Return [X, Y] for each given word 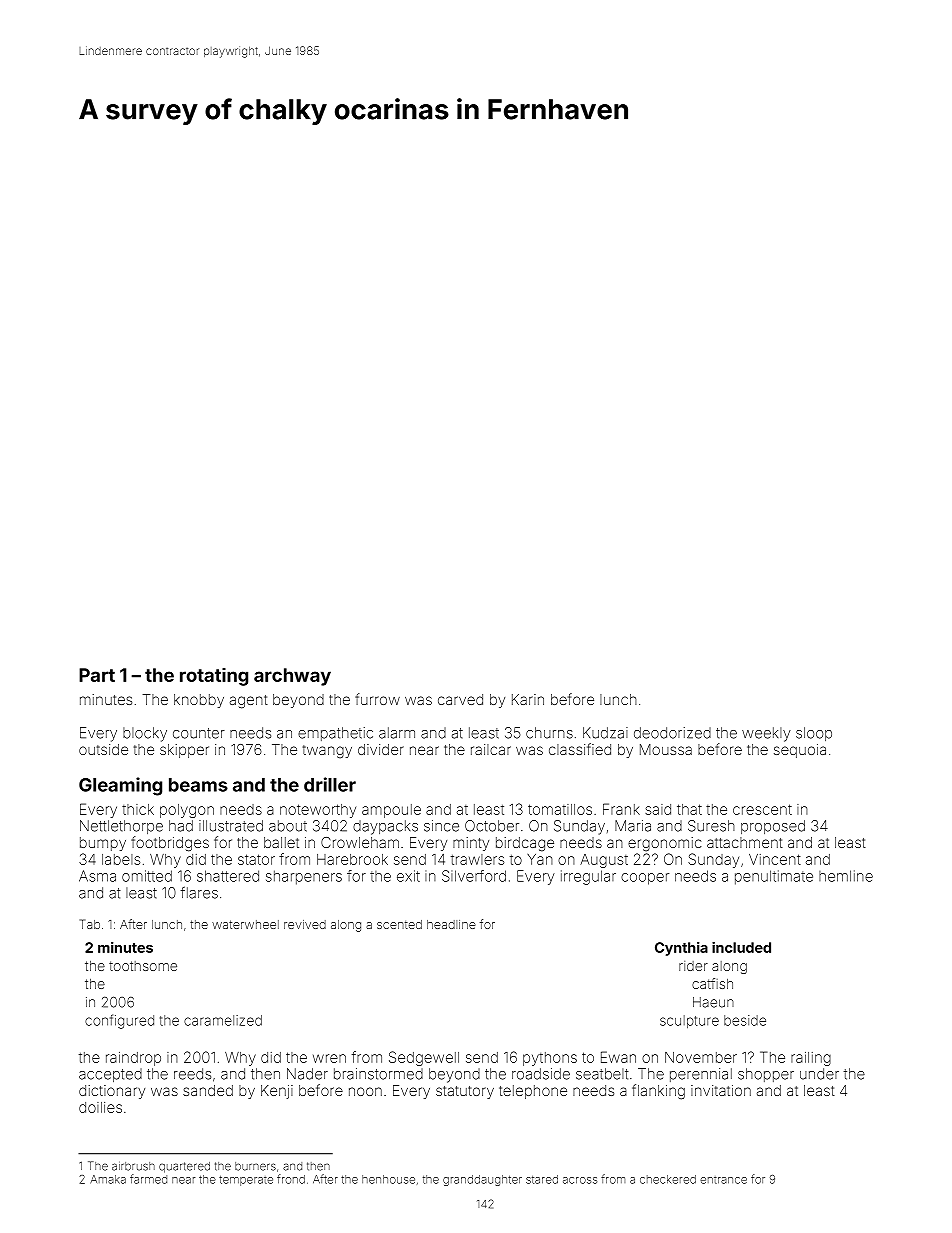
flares [199, 892]
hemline [846, 876]
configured [119, 1021]
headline [451, 924]
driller [330, 784]
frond [291, 1179]
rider [693, 966]
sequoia [800, 751]
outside [103, 749]
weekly [766, 734]
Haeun [713, 1002]
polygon [187, 811]
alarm [397, 733]
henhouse [388, 1179]
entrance [723, 1180]
